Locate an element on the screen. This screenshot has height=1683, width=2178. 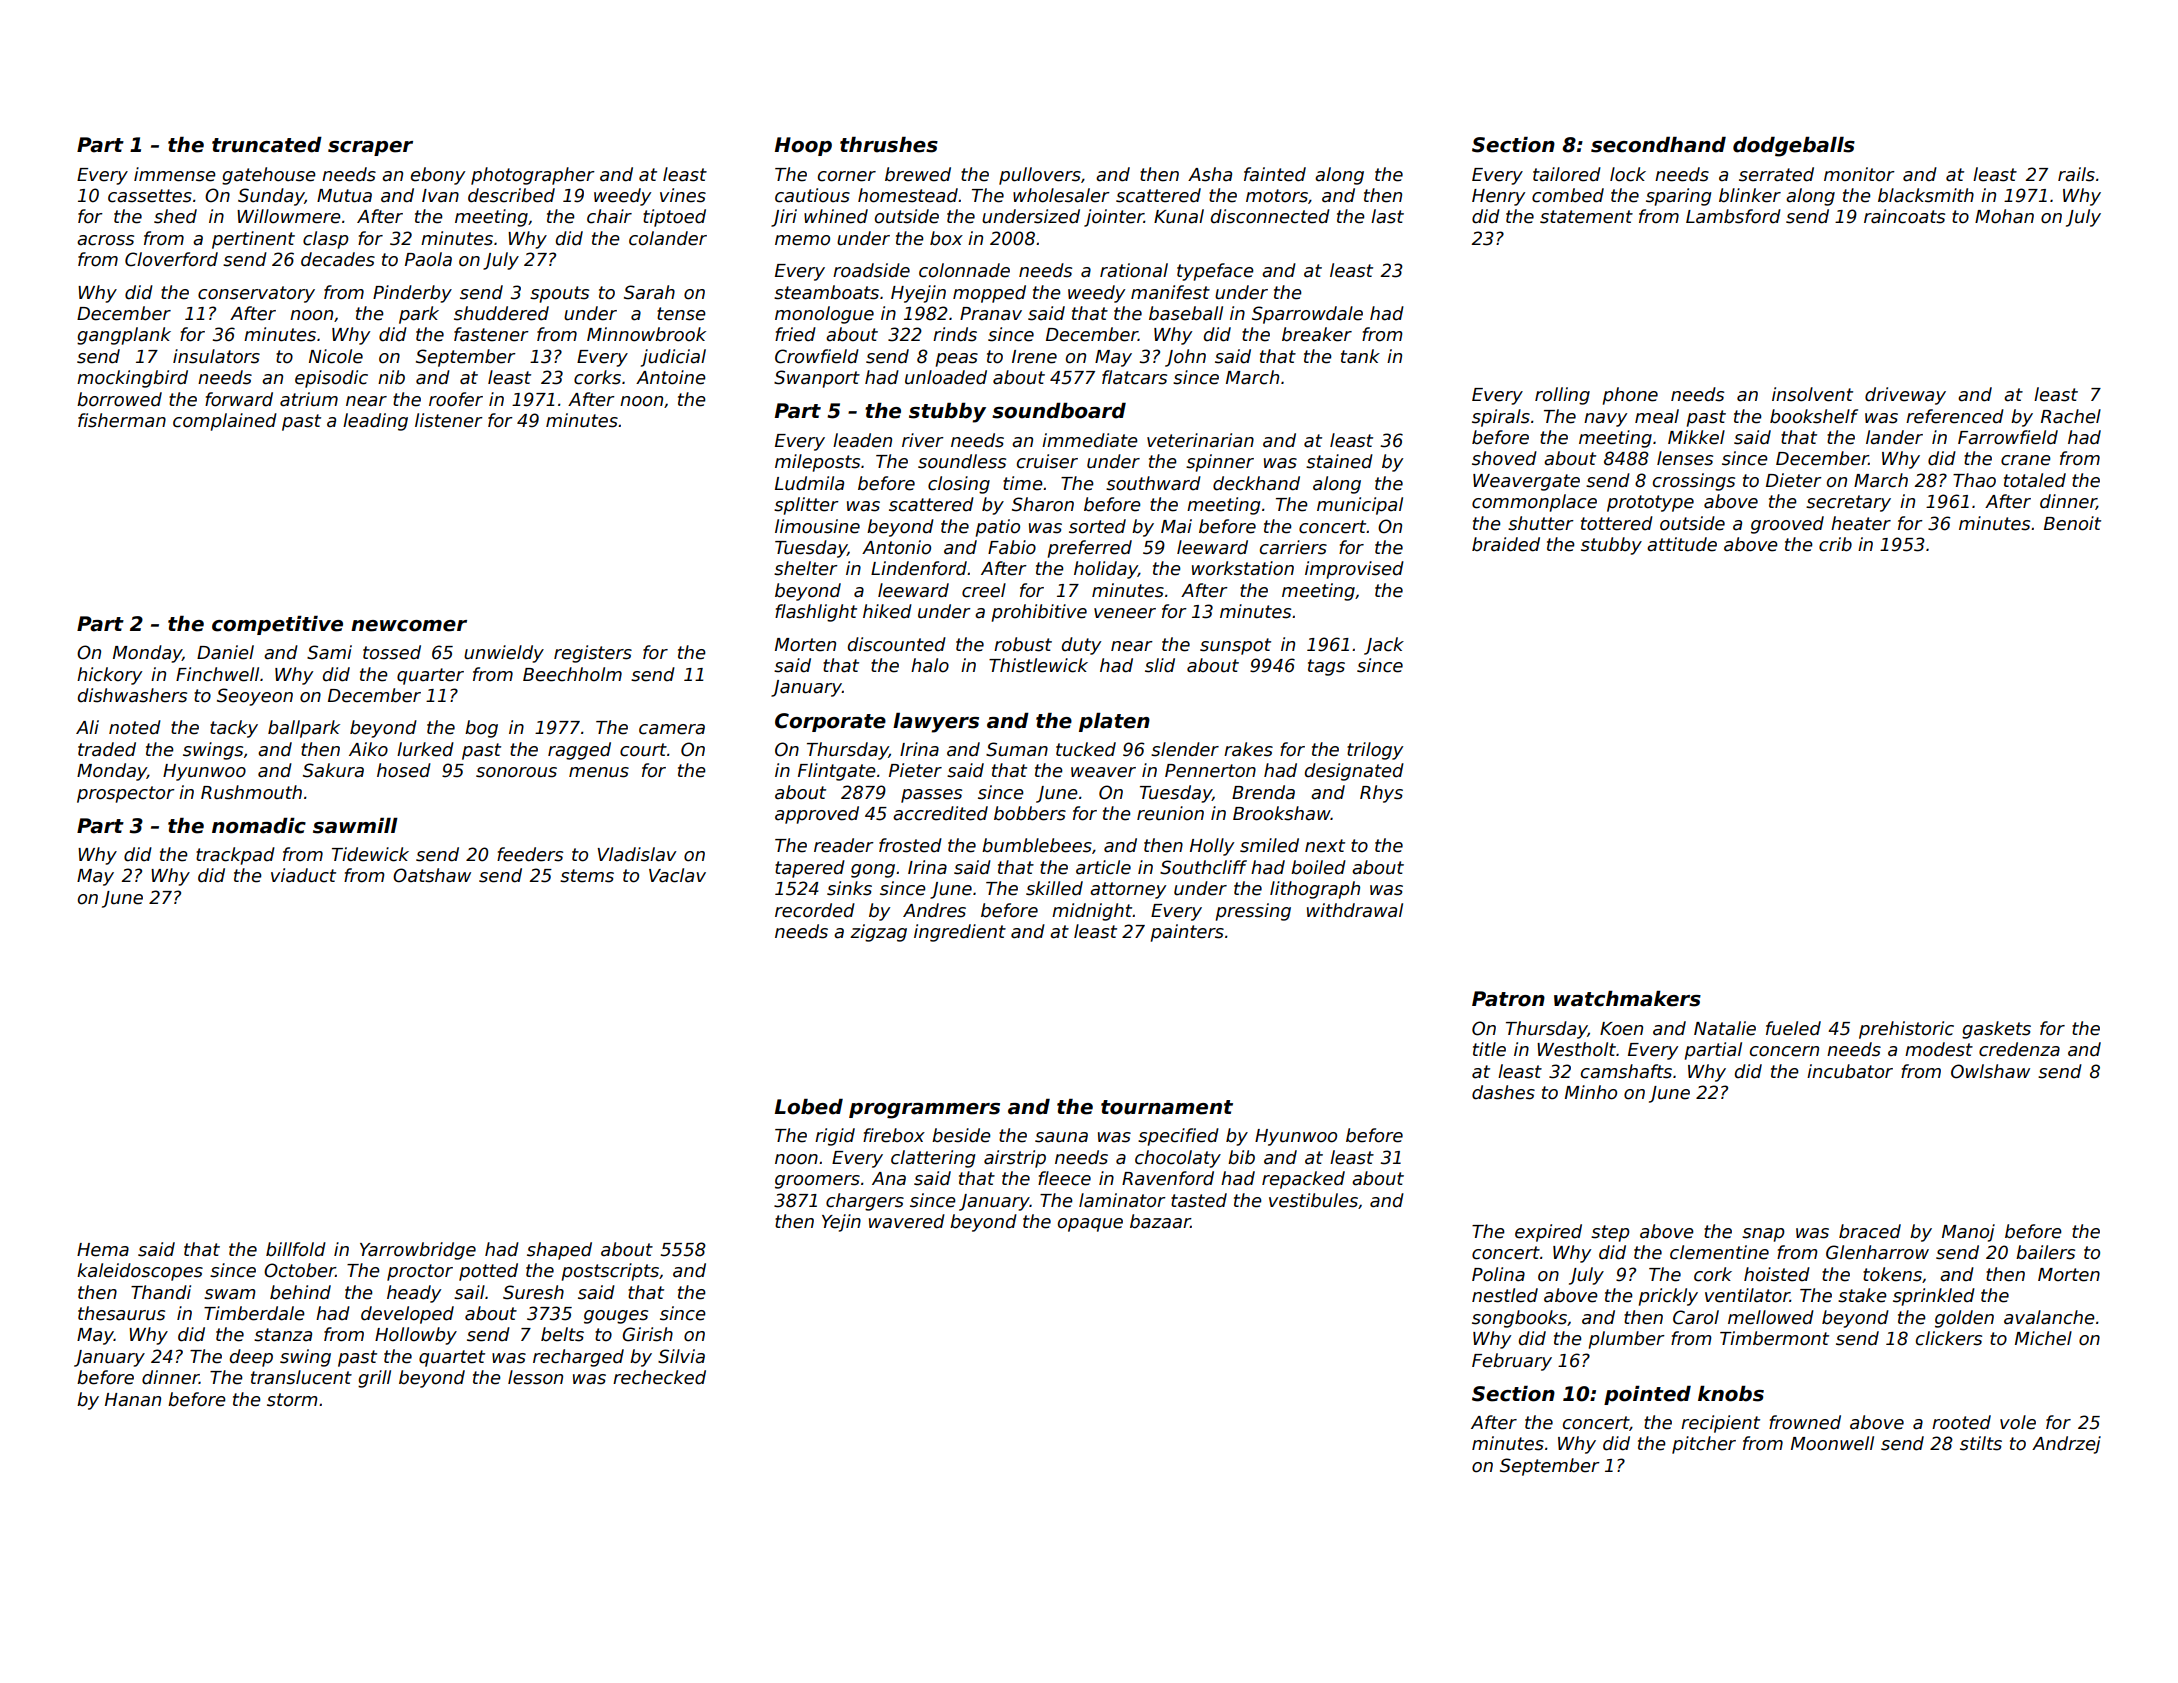
fainted is located at coordinates (1275, 174).
